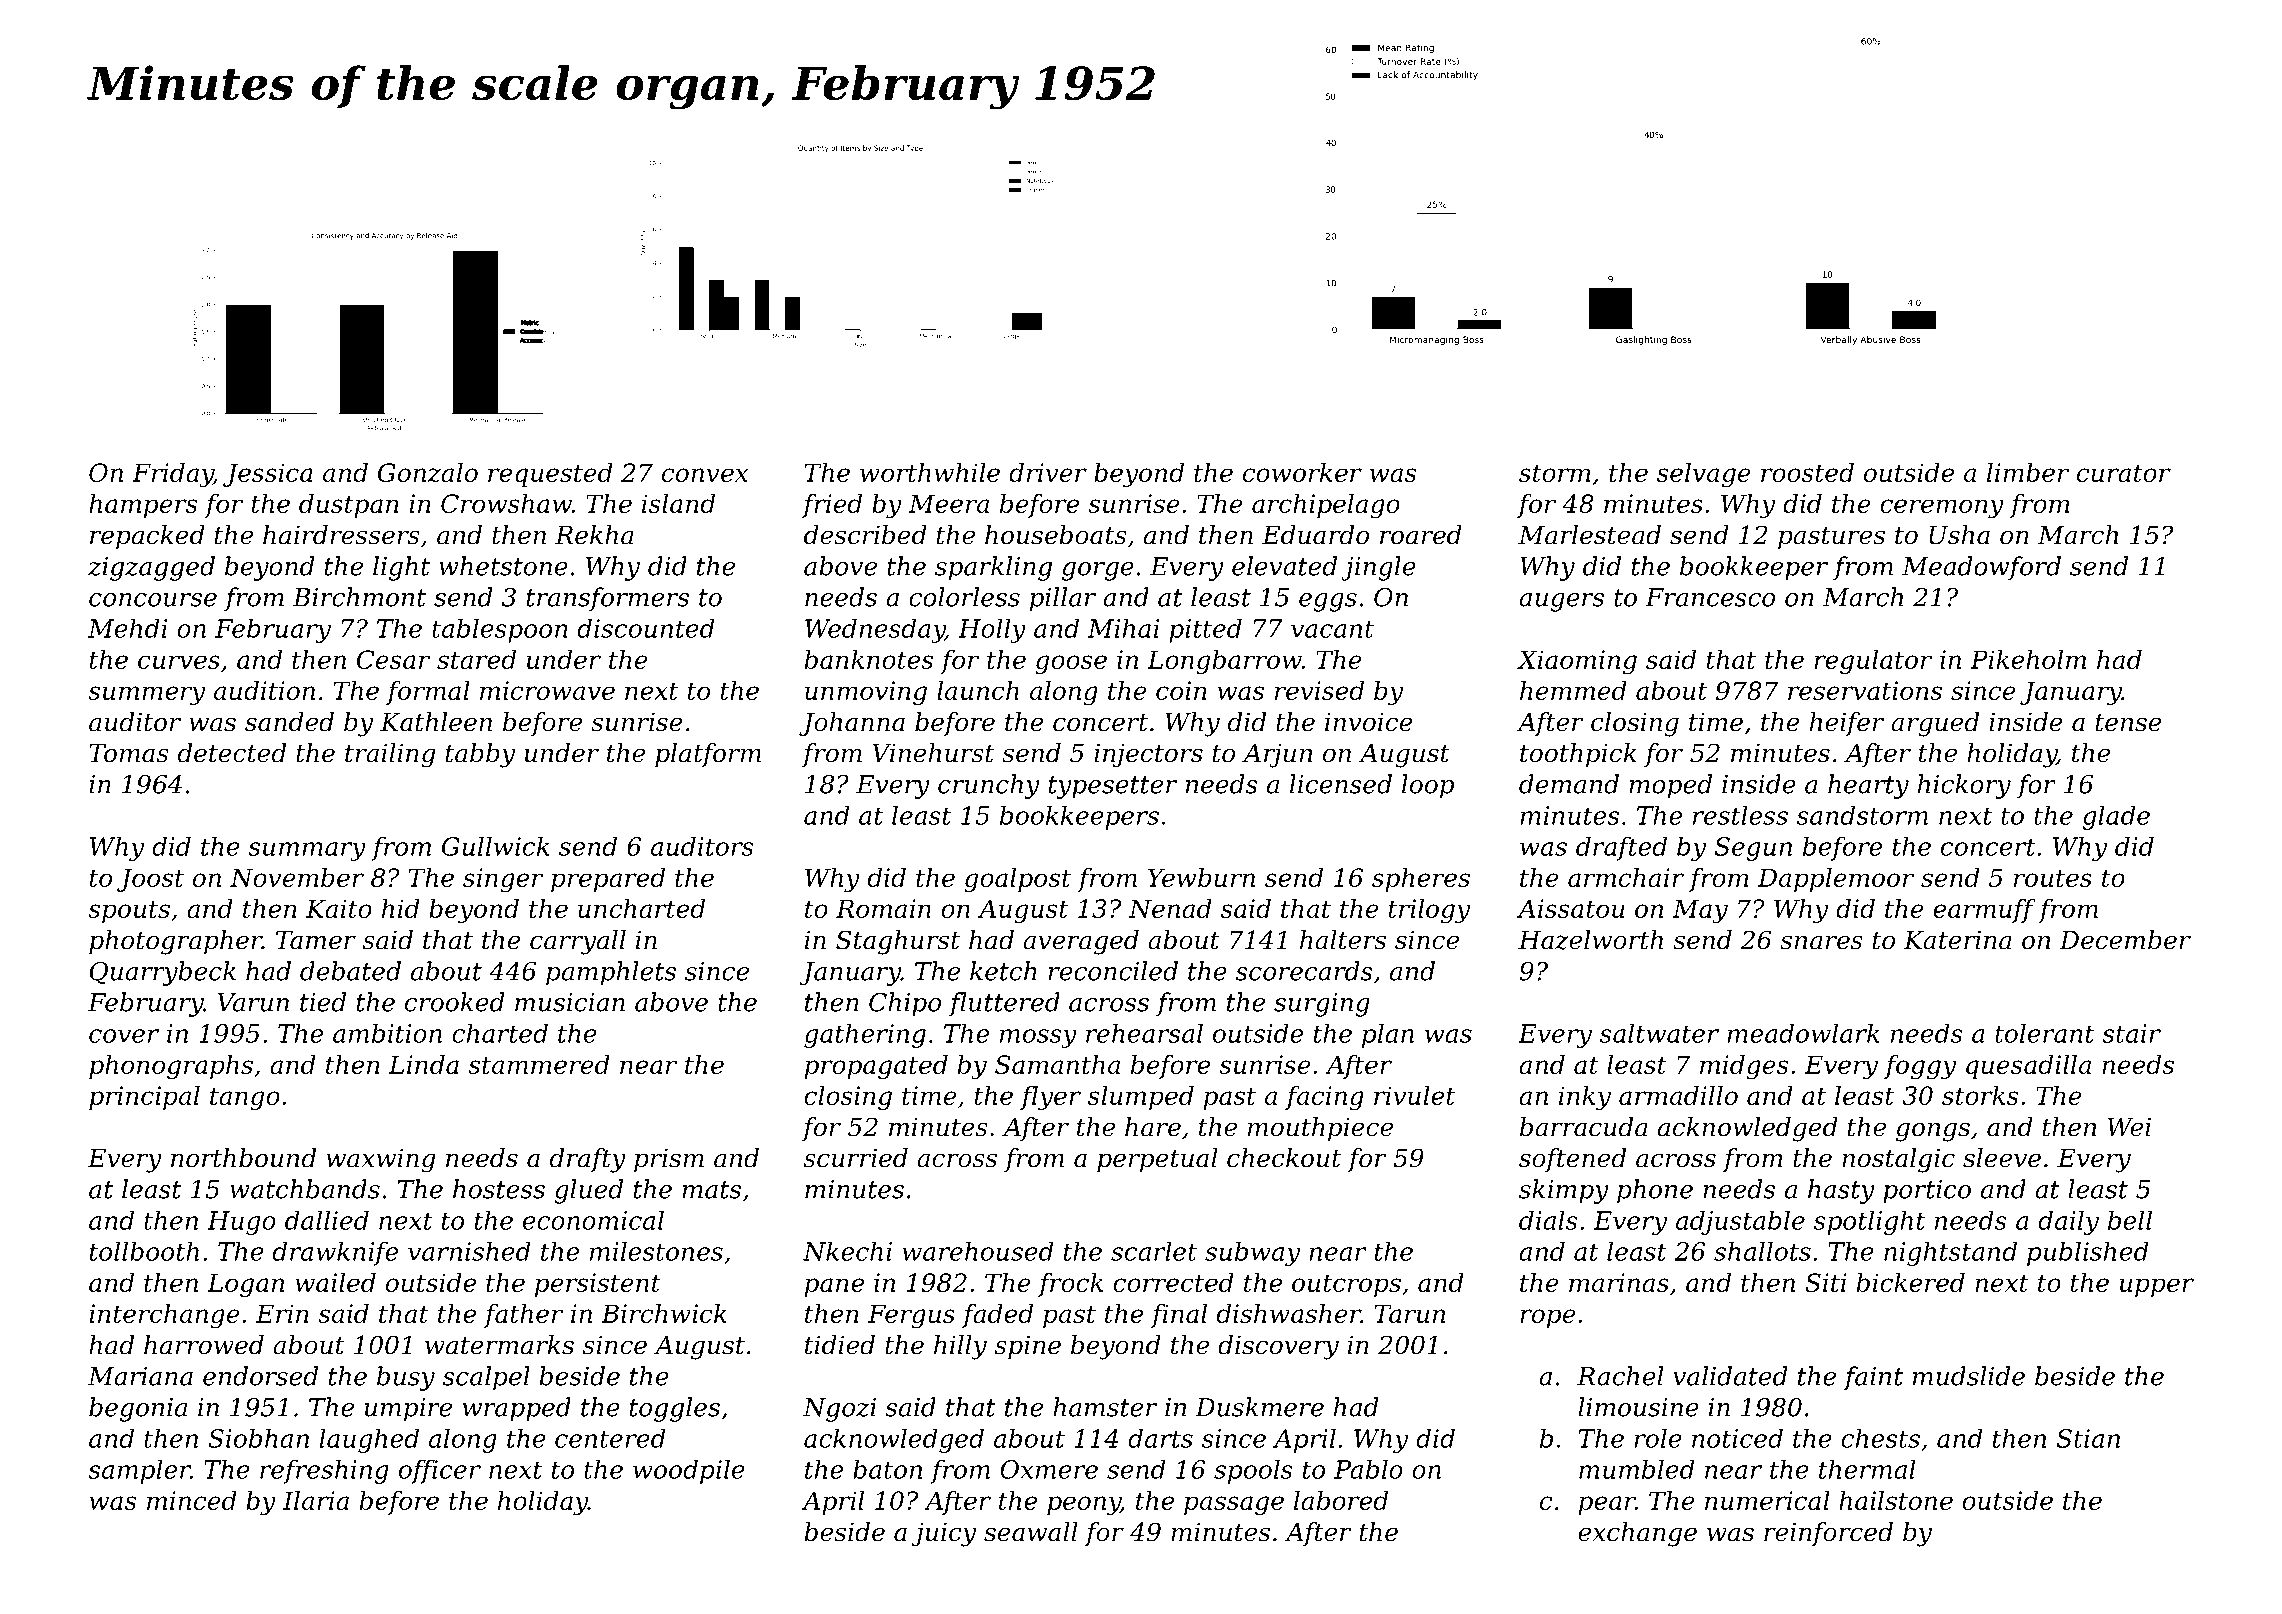  What do you see at coordinates (911, 1316) in the image?
I see `Fergus` at bounding box center [911, 1316].
